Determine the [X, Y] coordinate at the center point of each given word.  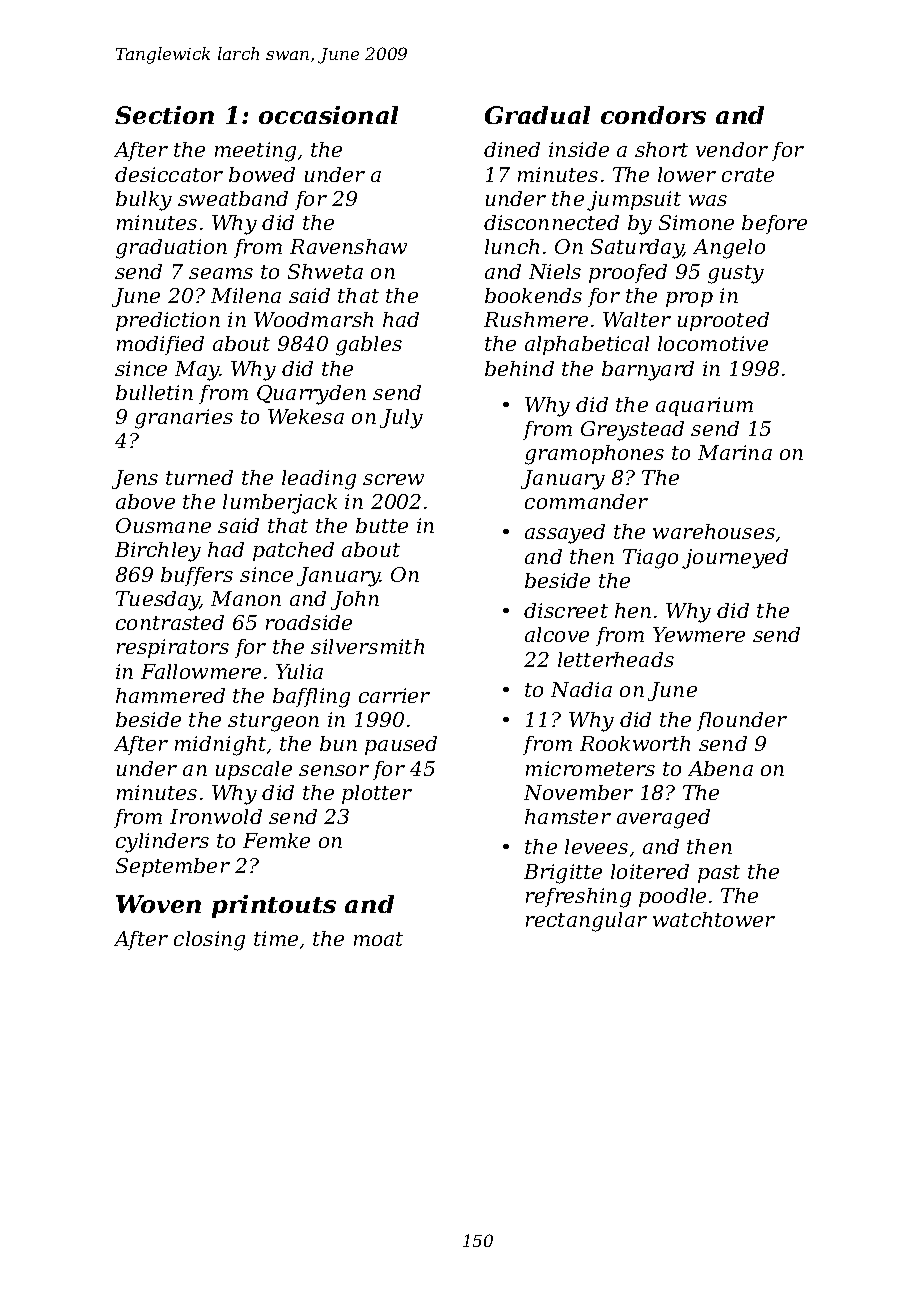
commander [586, 501]
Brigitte [563, 874]
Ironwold [216, 816]
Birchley [158, 552]
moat [378, 939]
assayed [565, 534]
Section [164, 115]
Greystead [632, 431]
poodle [672, 897]
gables [369, 346]
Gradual [537, 115]
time [276, 938]
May [197, 371]
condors [653, 115]
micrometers [590, 768]
